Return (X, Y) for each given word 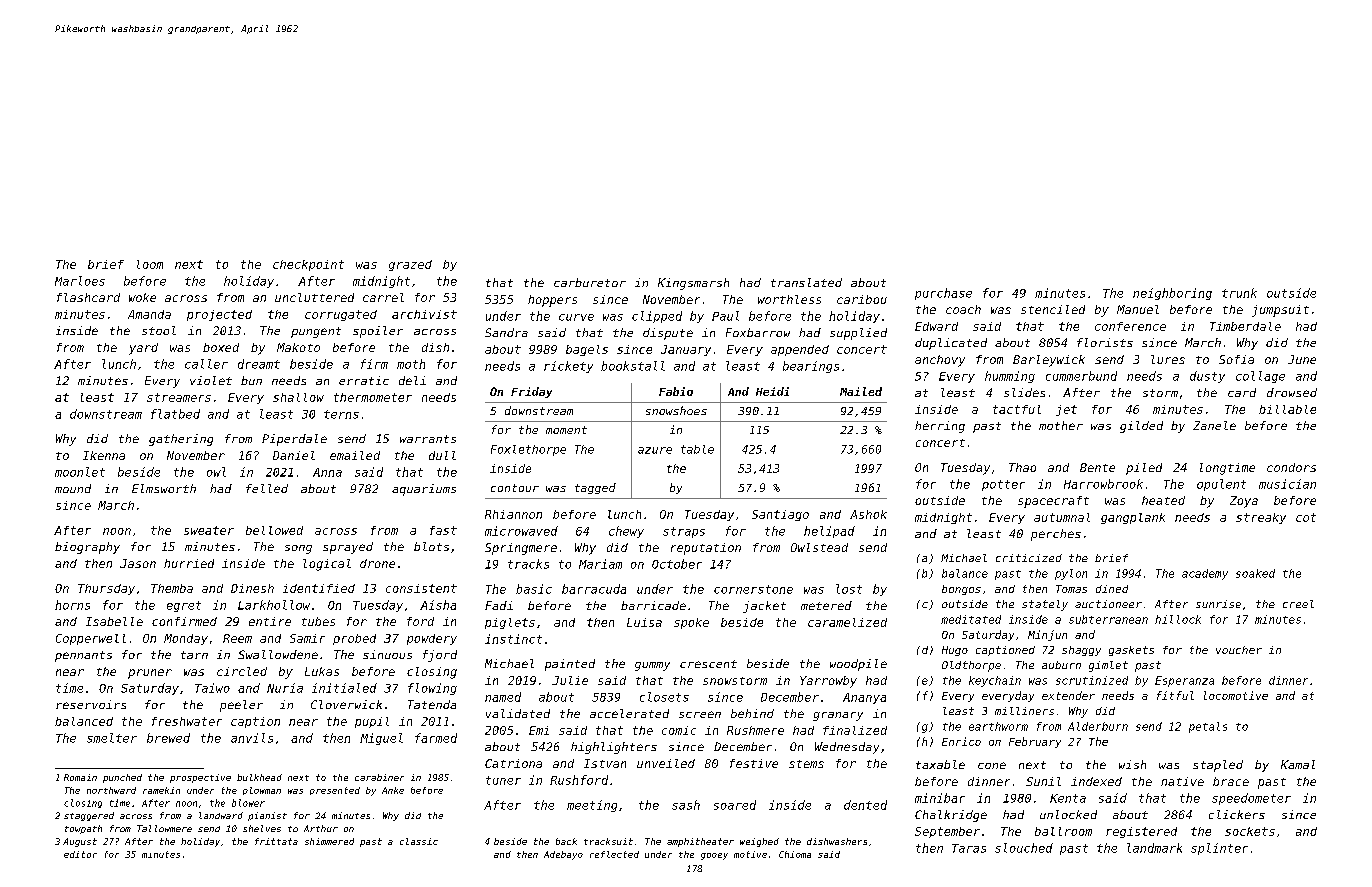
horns (72, 605)
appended (800, 350)
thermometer (373, 397)
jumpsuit (1280, 311)
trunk (1239, 293)
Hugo (955, 651)
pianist (267, 816)
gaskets (1131, 651)
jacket (764, 607)
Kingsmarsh (693, 284)
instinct (513, 639)
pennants (83, 656)
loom (150, 264)
